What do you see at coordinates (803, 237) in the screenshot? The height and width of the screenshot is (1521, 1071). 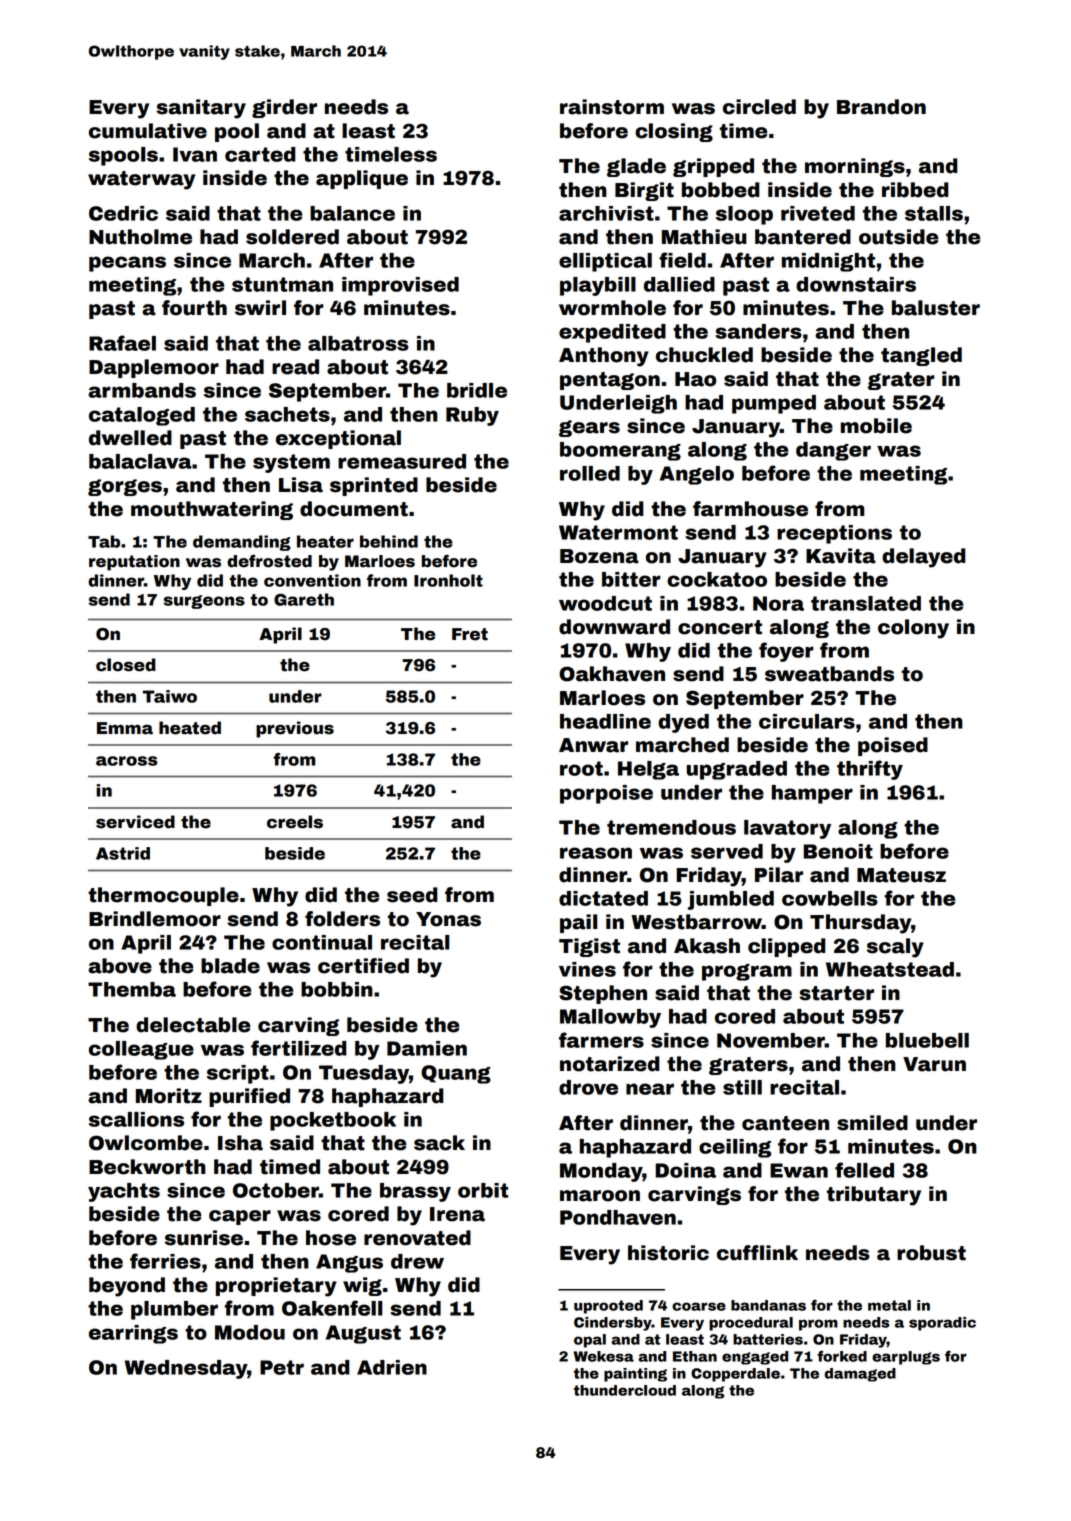 I see `bantered` at bounding box center [803, 237].
